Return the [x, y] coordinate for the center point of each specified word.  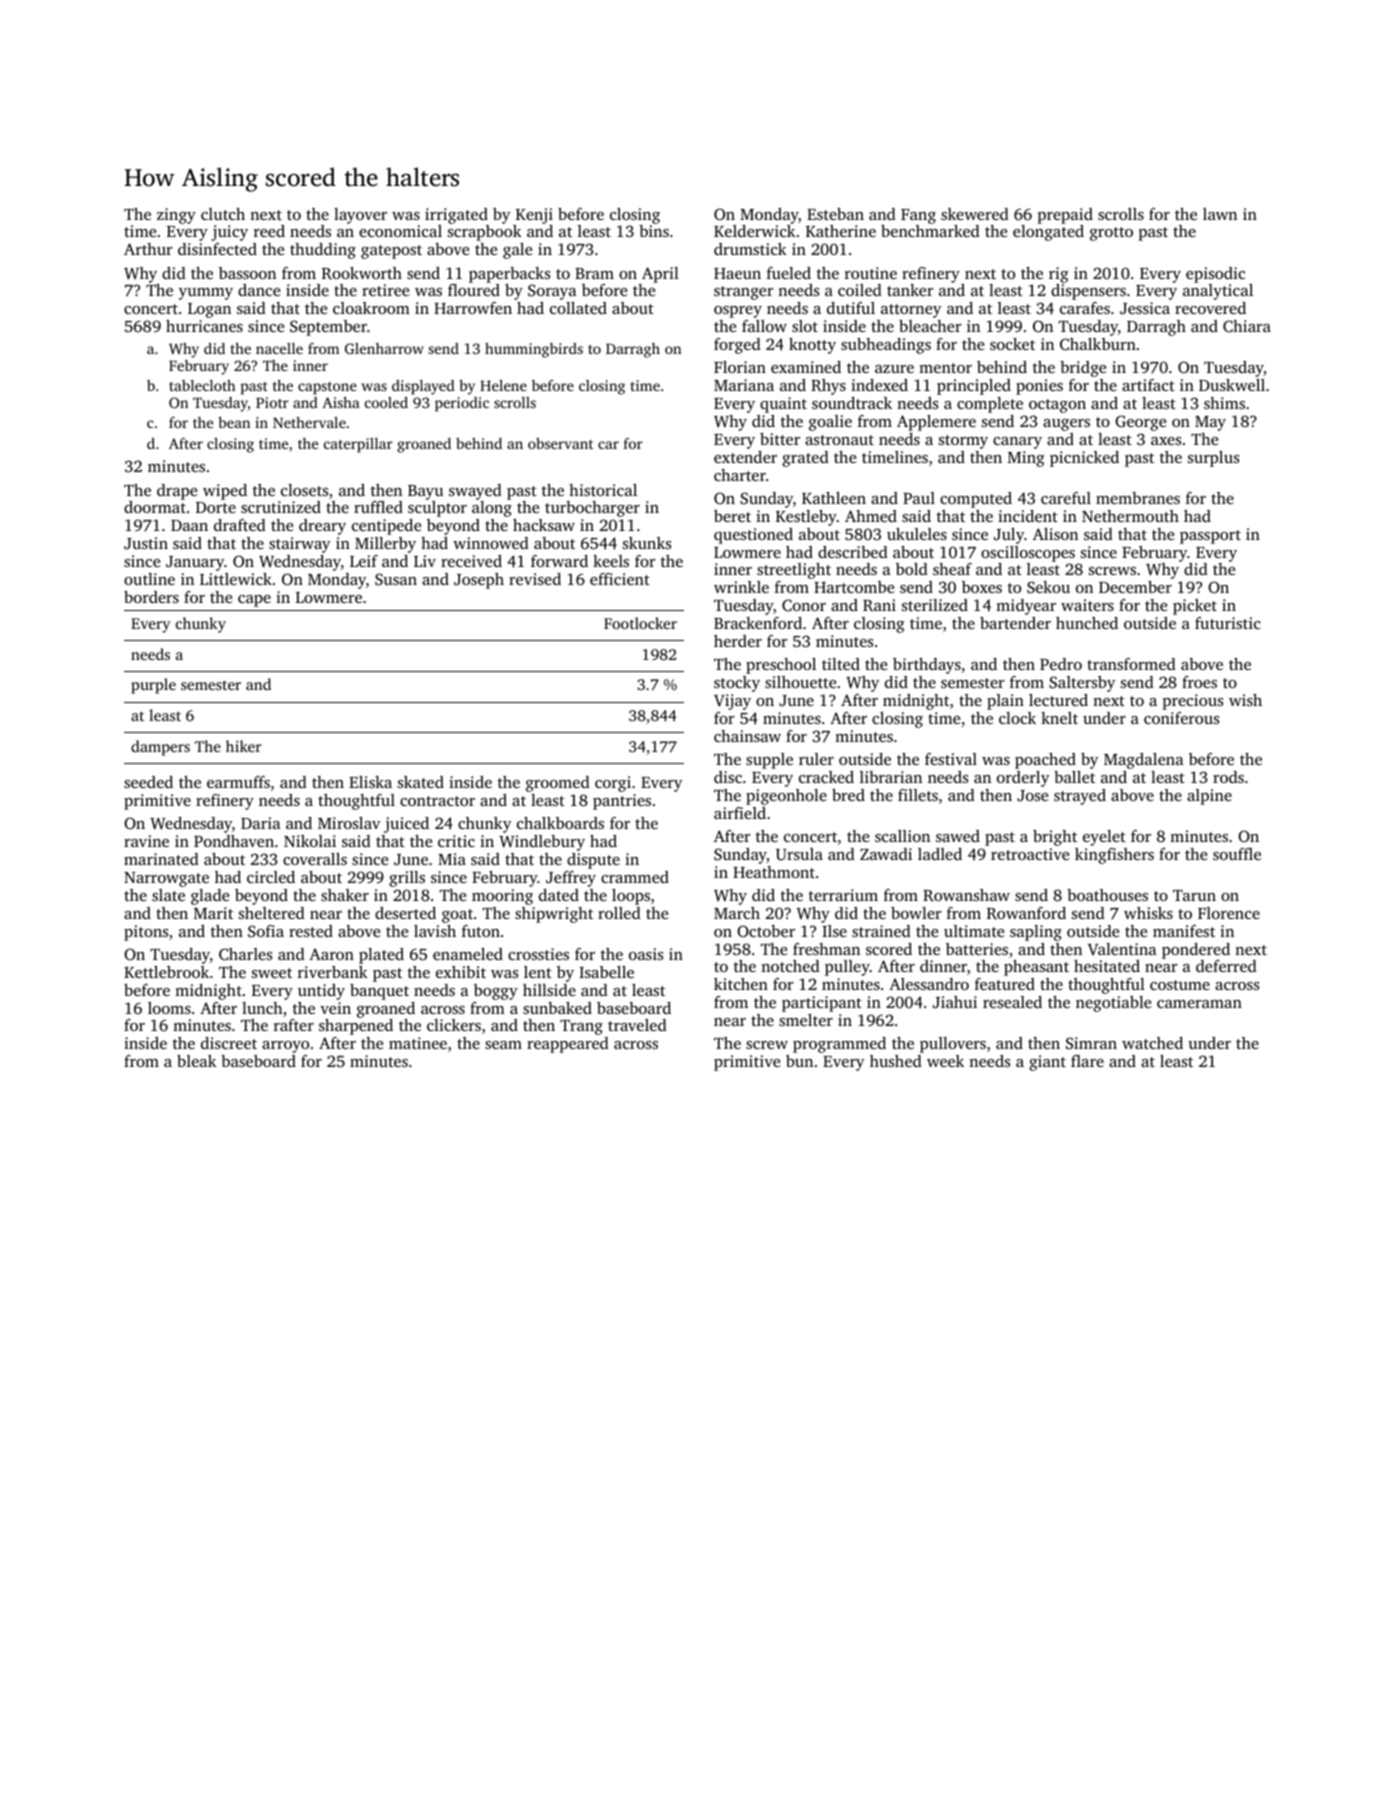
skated [421, 782]
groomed [558, 784]
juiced [406, 825]
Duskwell [1232, 385]
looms [169, 1008]
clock [1017, 718]
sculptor [437, 509]
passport [1210, 537]
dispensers [1088, 292]
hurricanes [204, 326]
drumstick [750, 249]
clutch [223, 214]
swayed [475, 492]
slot [805, 326]
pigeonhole [786, 797]
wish [1245, 700]
